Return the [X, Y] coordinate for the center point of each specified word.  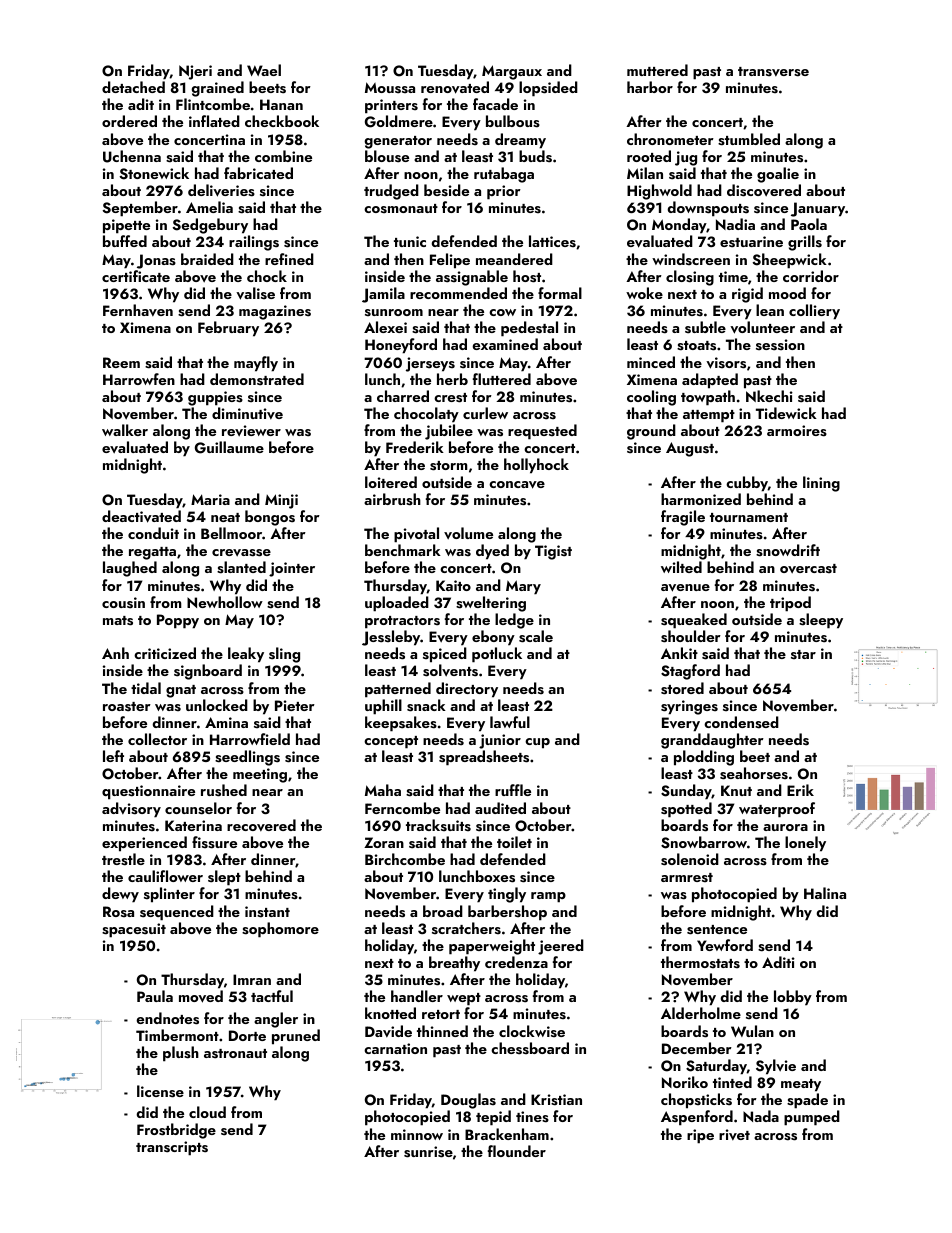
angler [276, 1020]
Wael [264, 70]
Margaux [512, 72]
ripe [700, 1136]
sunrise [428, 1152]
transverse [773, 72]
